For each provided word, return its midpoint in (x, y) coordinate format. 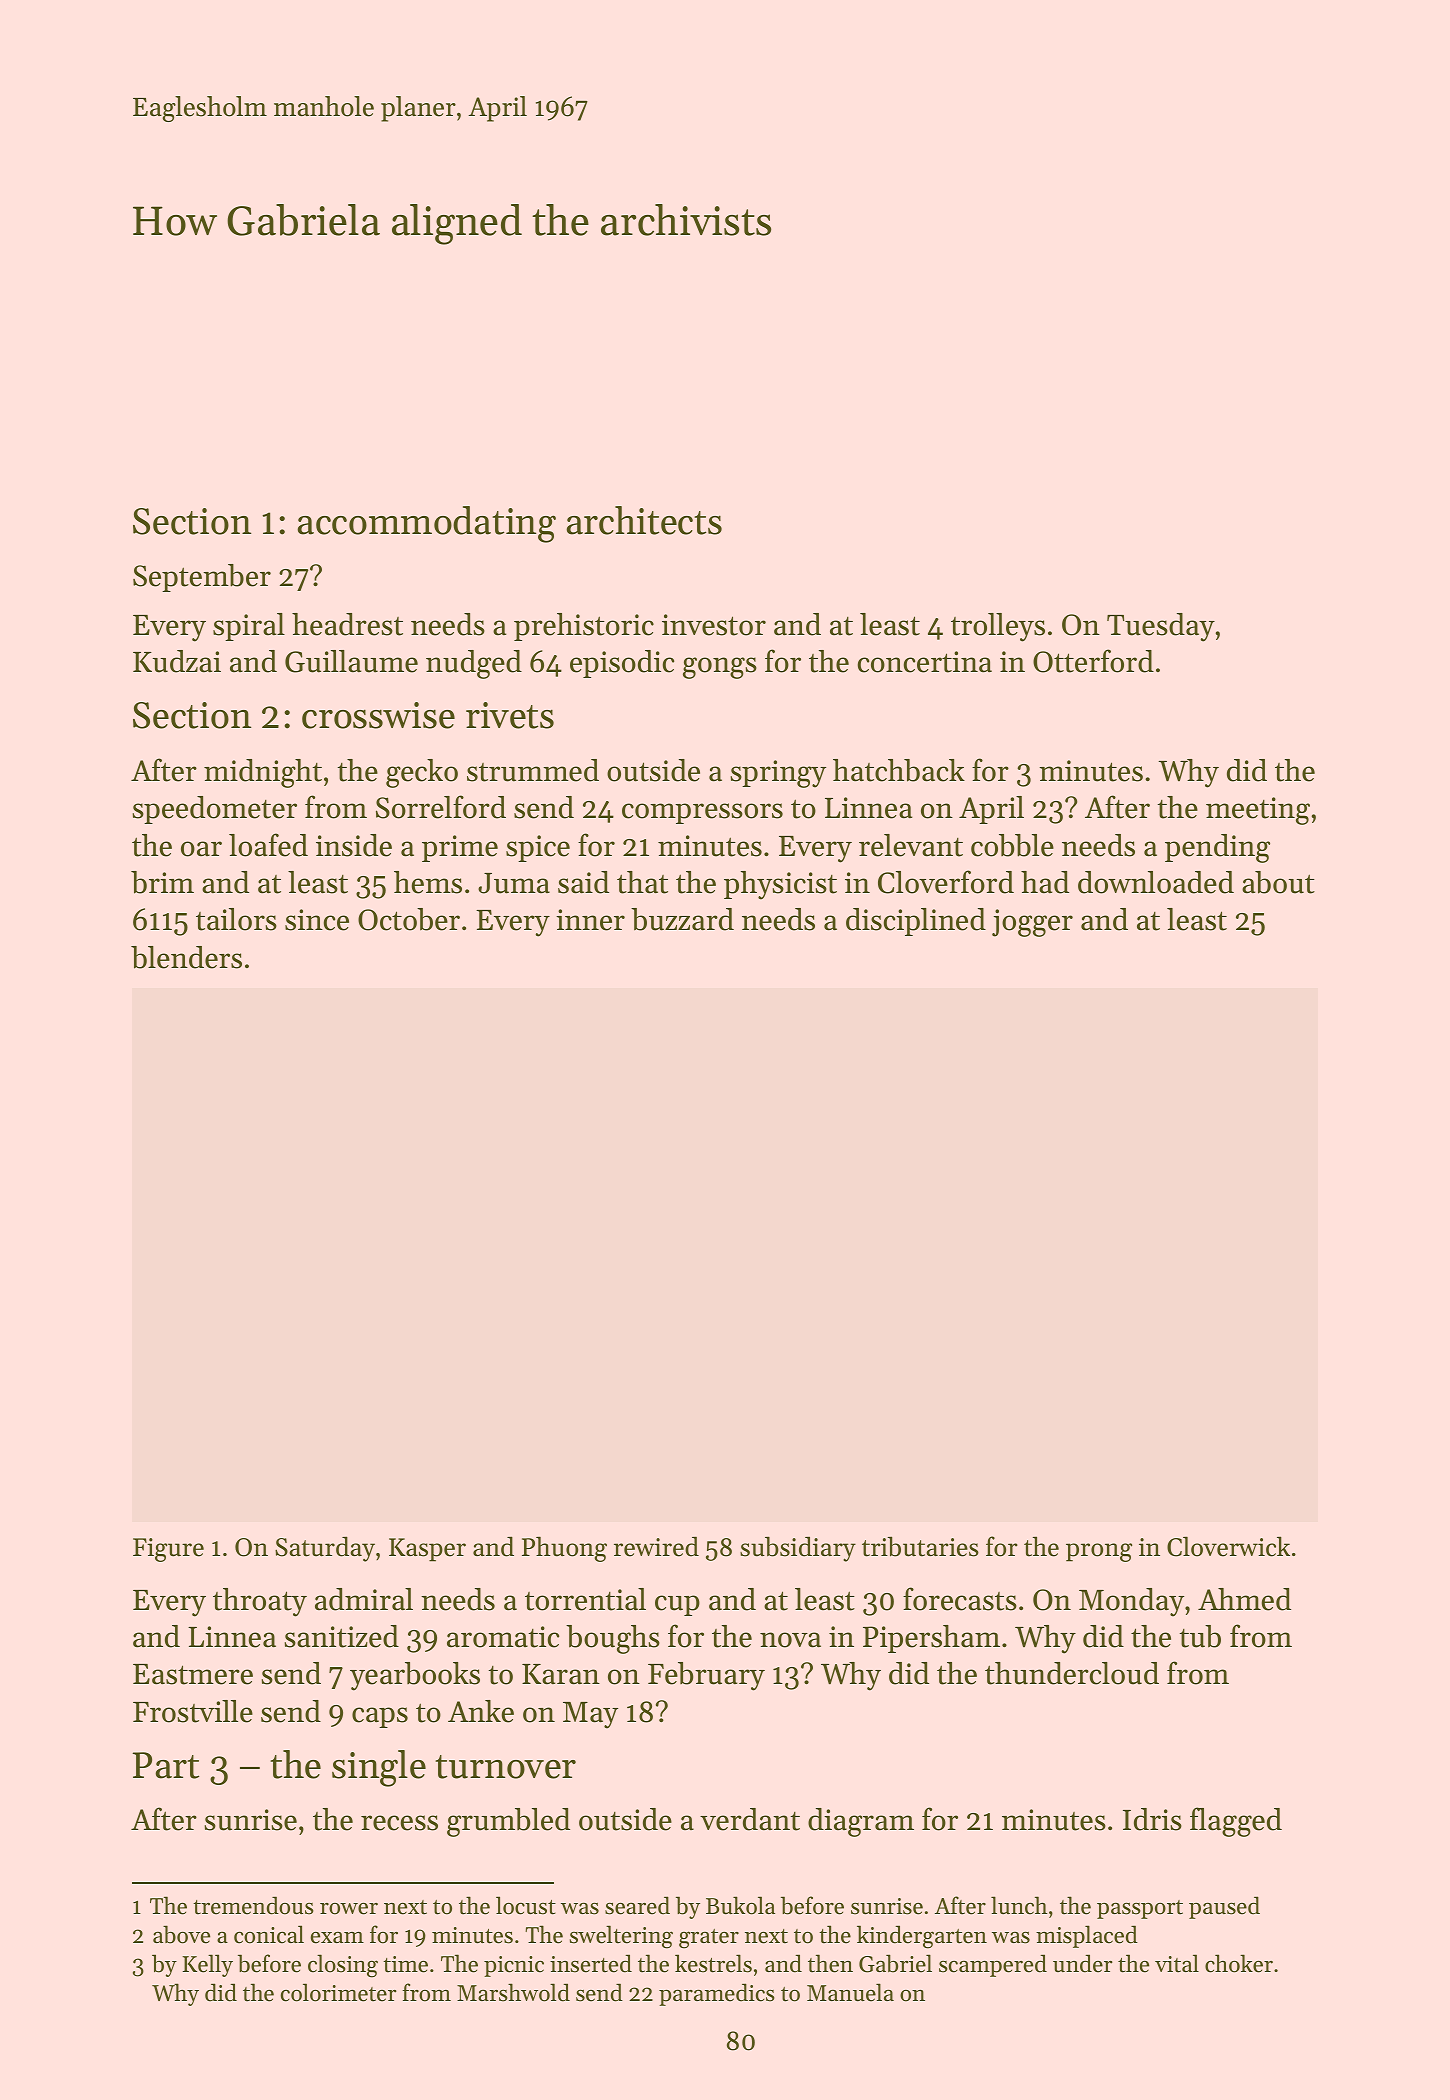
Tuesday (1161, 627)
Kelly (207, 1965)
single (379, 1768)
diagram (861, 1822)
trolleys (998, 627)
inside (354, 845)
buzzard (682, 919)
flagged (1236, 1822)
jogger (1032, 923)
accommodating (427, 524)
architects (644, 520)
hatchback (899, 770)
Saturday (325, 1549)
